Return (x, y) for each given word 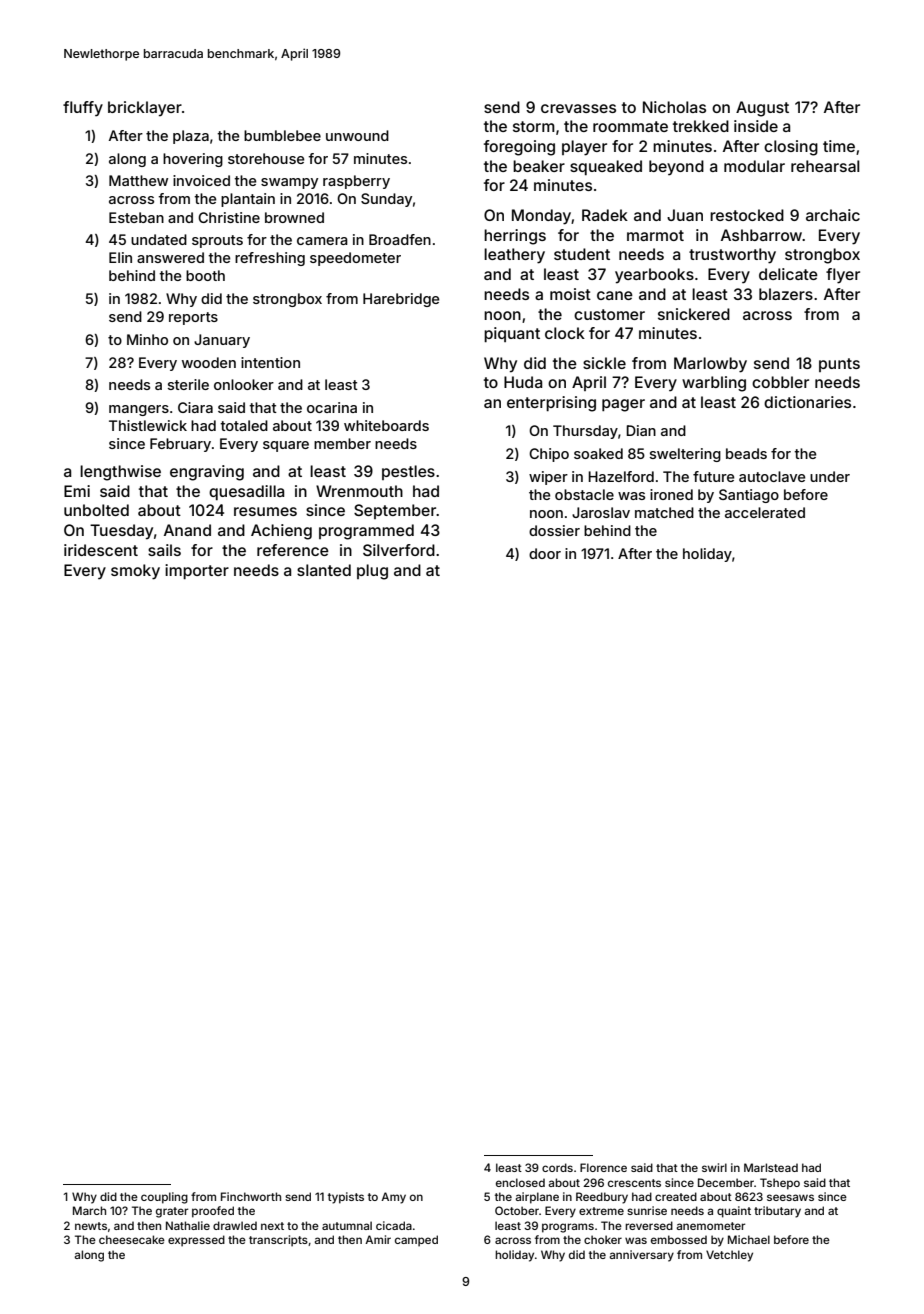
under (830, 476)
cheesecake (132, 1239)
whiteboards (386, 425)
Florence (603, 1167)
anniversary (641, 1256)
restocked (747, 215)
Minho (147, 339)
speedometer (355, 259)
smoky (135, 572)
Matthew (138, 180)
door (545, 553)
